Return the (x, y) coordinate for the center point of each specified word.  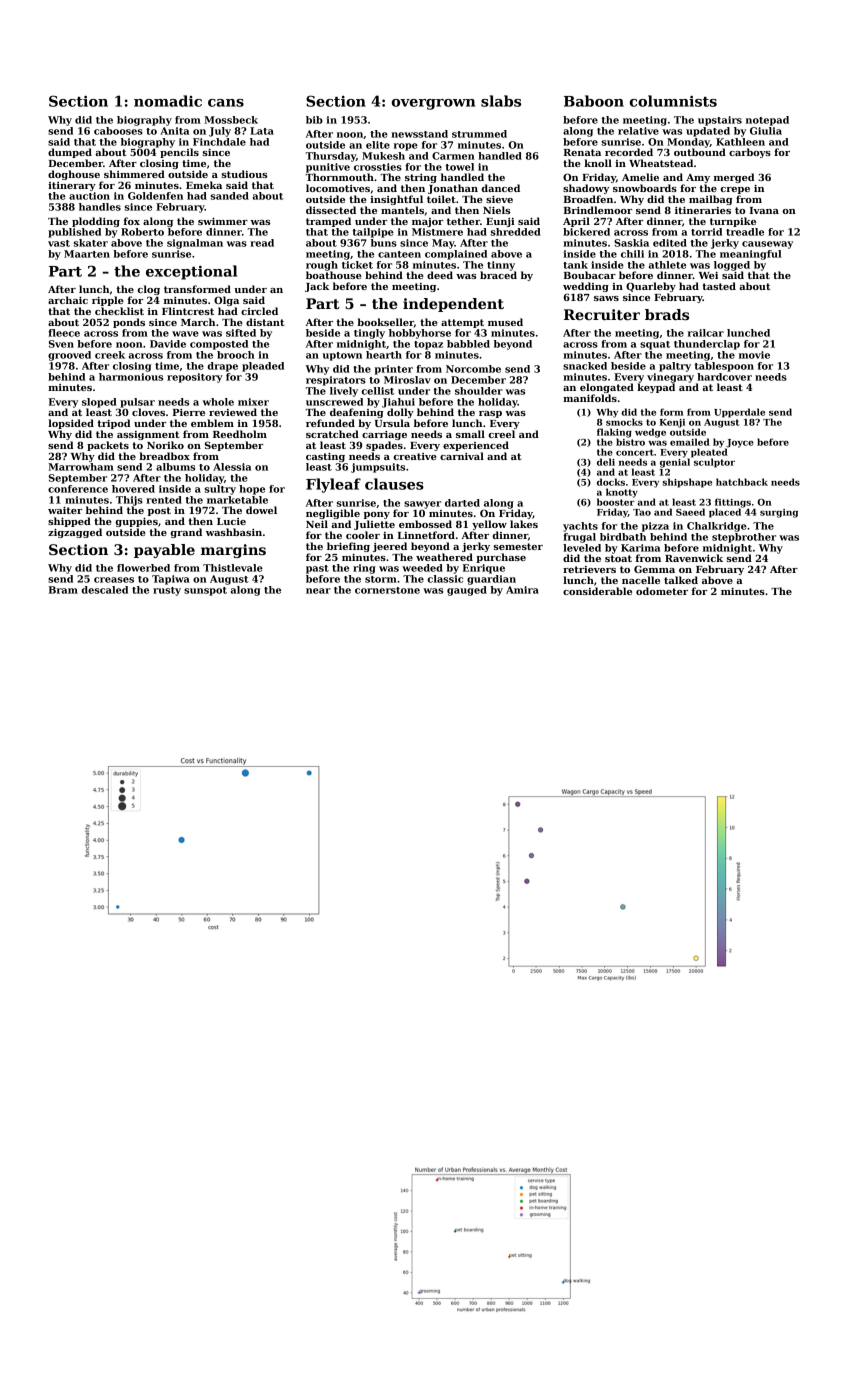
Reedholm (240, 434)
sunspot (205, 591)
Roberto (142, 232)
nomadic (168, 101)
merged (734, 178)
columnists (673, 101)
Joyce (740, 443)
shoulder (479, 391)
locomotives (338, 188)
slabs (501, 101)
